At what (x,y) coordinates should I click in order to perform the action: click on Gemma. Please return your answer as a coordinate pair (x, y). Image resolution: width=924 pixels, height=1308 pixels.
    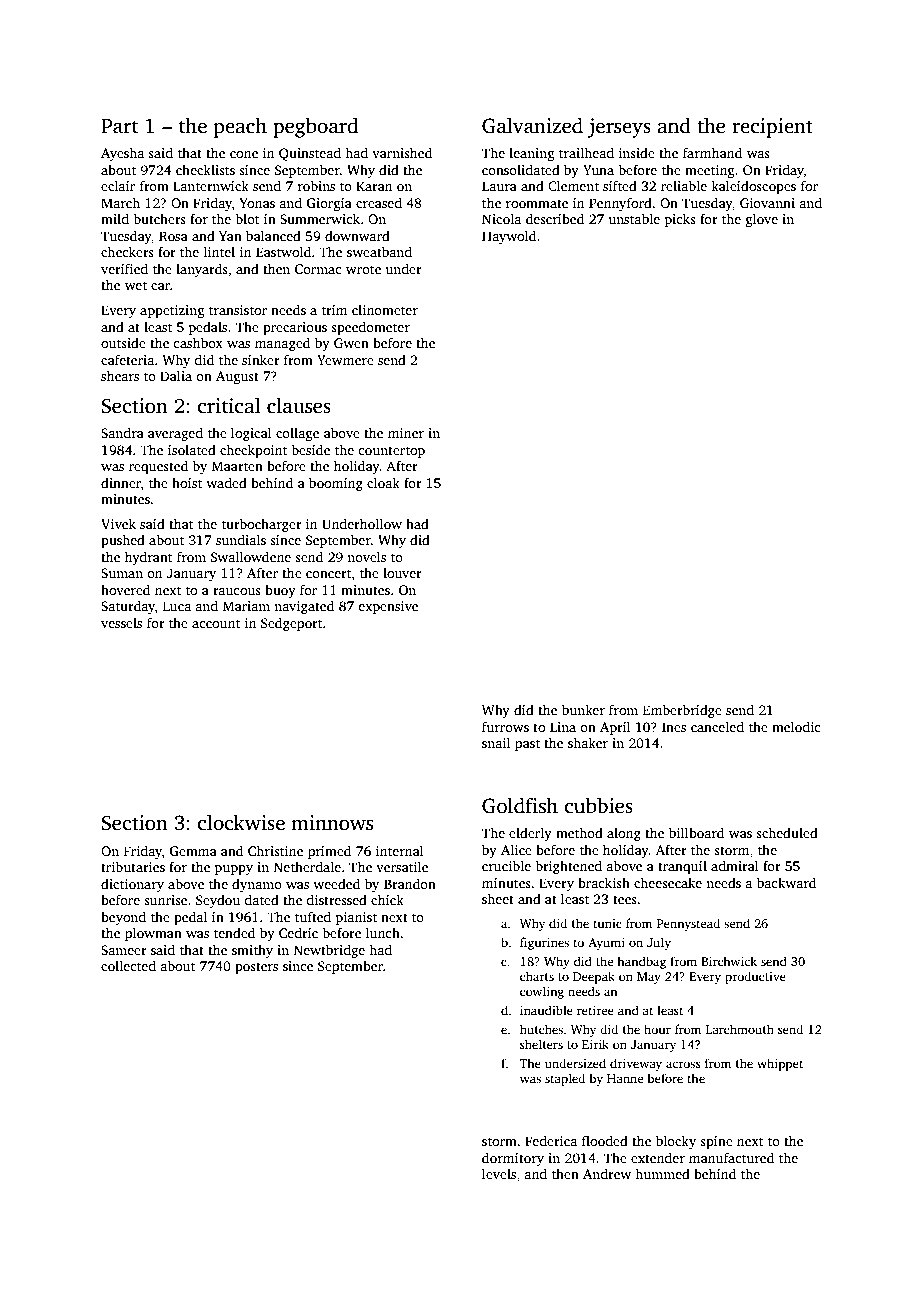
    Looking at the image, I should click on (193, 851).
